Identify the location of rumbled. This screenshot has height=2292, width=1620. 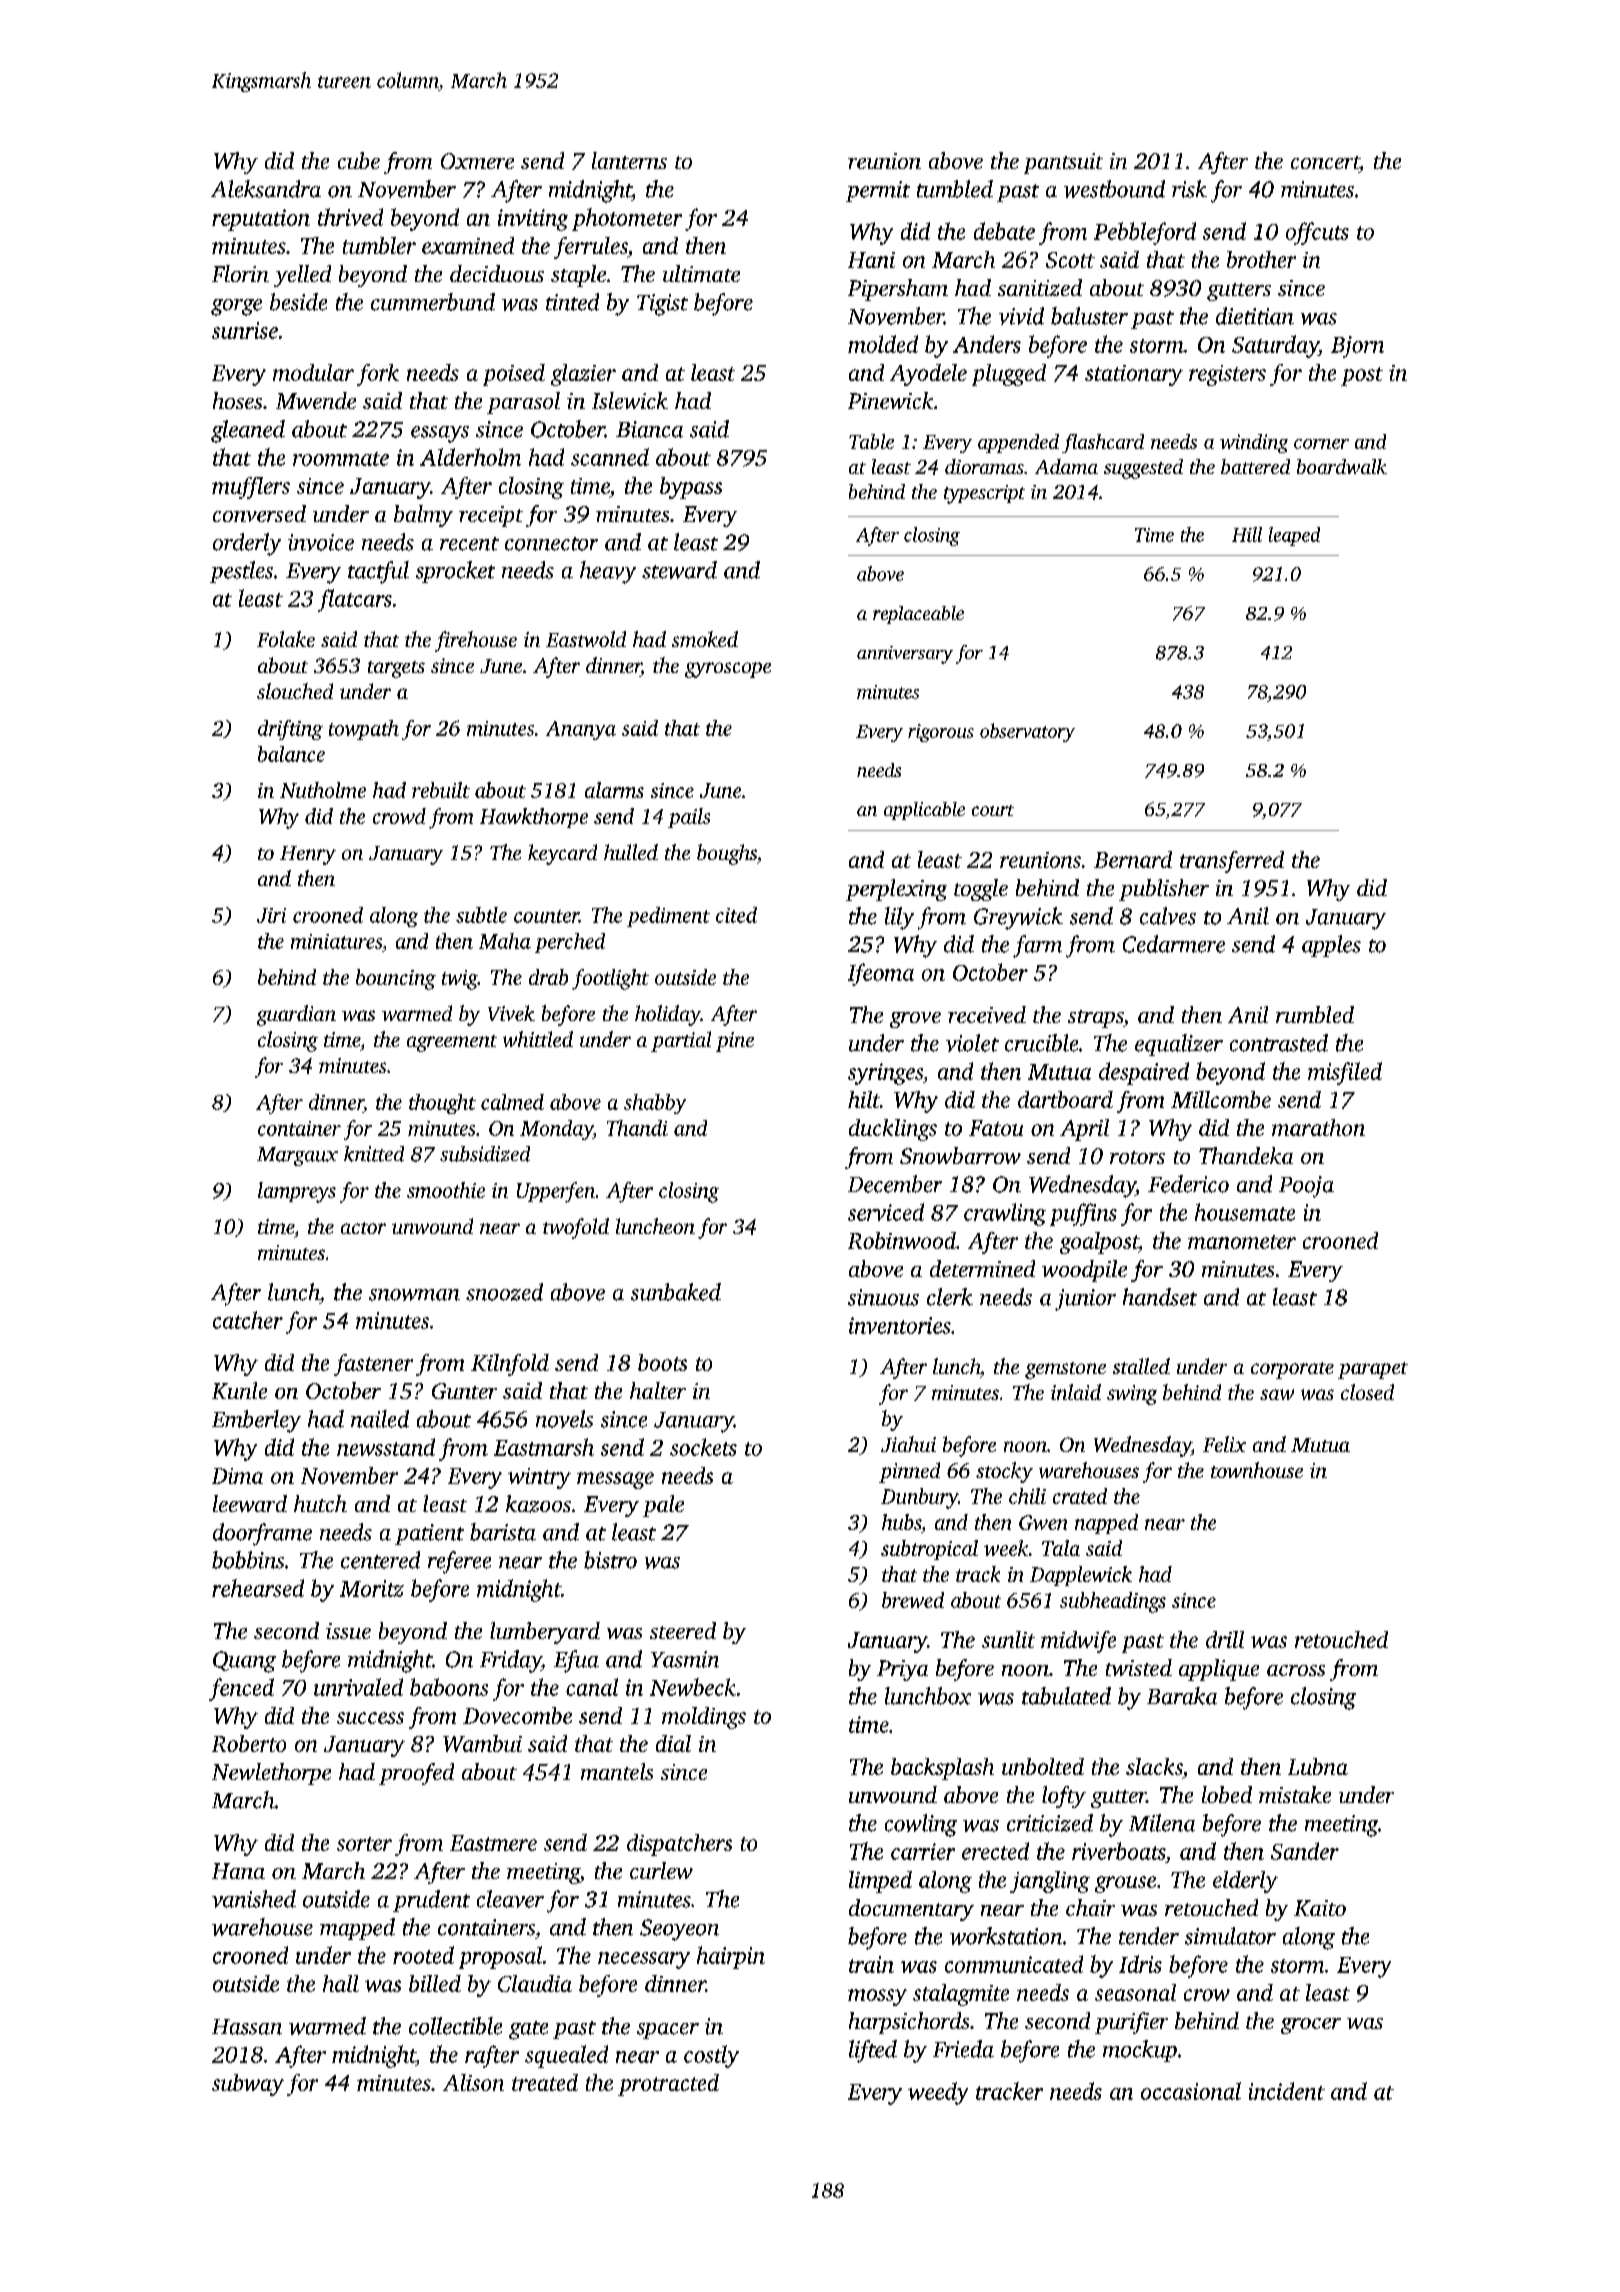
(1315, 1014).
